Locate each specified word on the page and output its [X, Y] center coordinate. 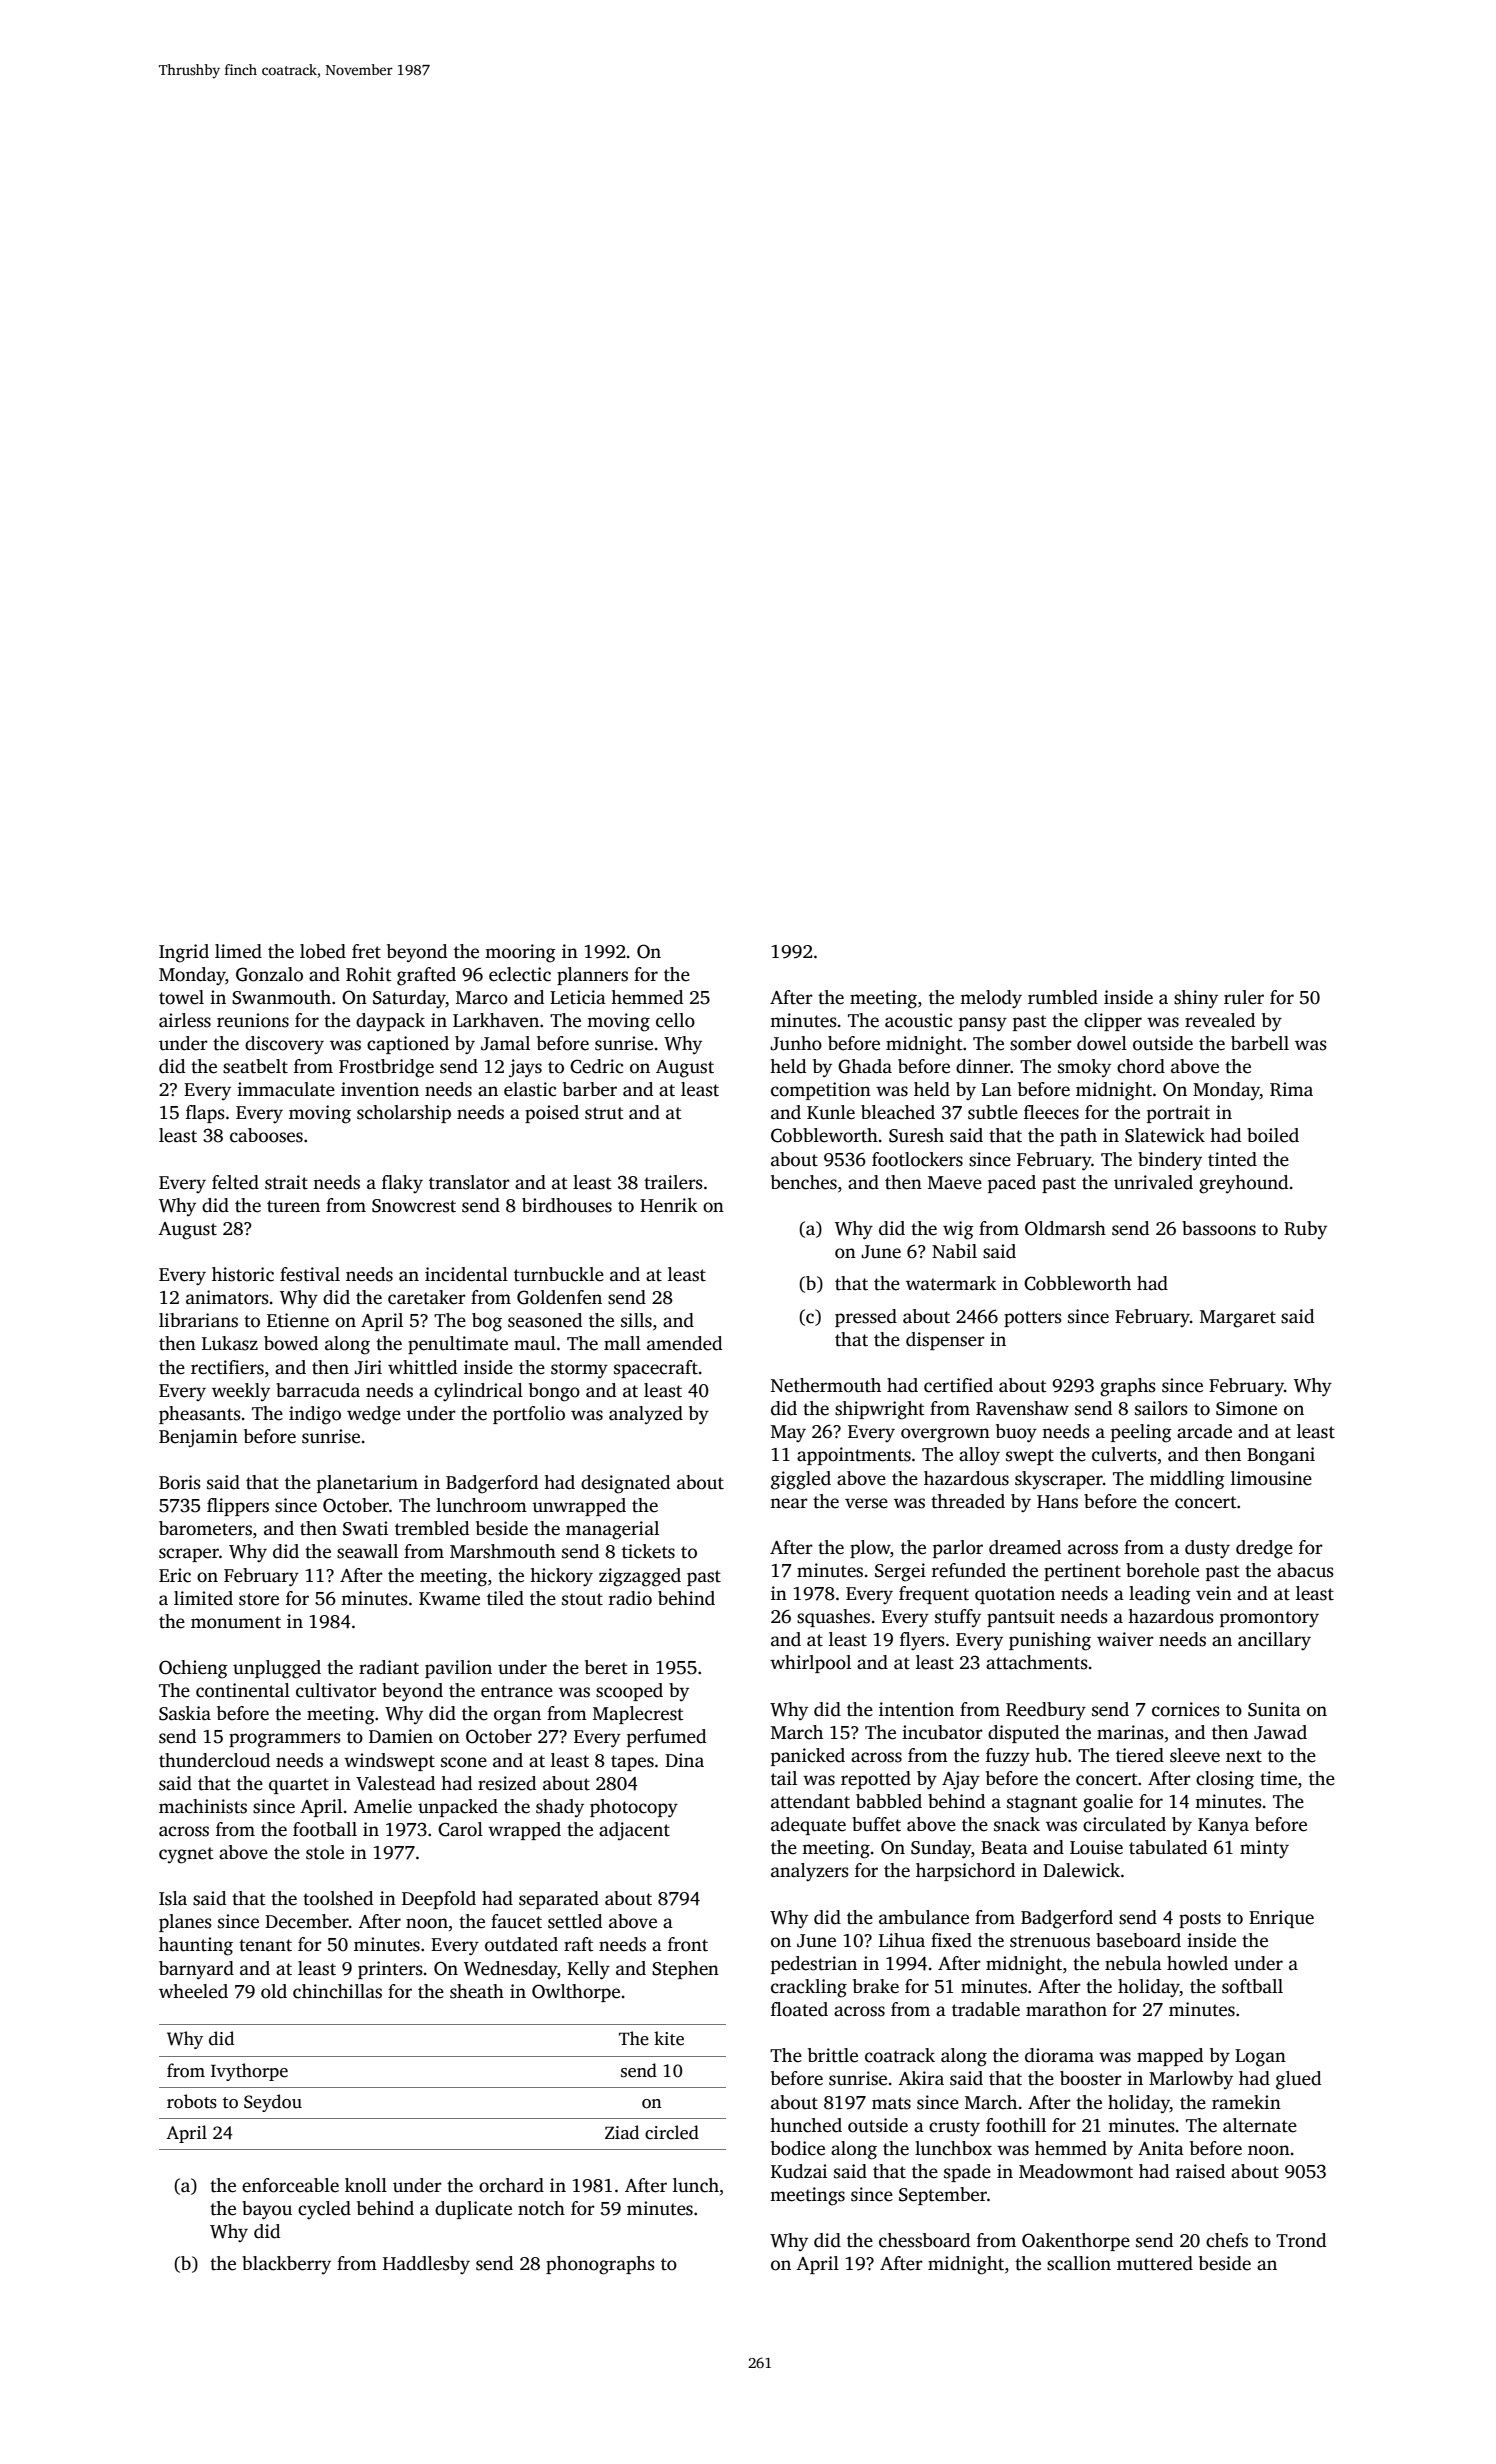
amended [684, 1343]
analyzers [810, 1872]
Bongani [1281, 1456]
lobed [323, 951]
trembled [432, 1528]
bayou [267, 2210]
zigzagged [640, 1577]
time [1278, 1778]
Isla [173, 1898]
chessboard [924, 2240]
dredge [1264, 1549]
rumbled [1063, 997]
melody [991, 999]
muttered [1155, 2263]
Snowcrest [414, 1206]
